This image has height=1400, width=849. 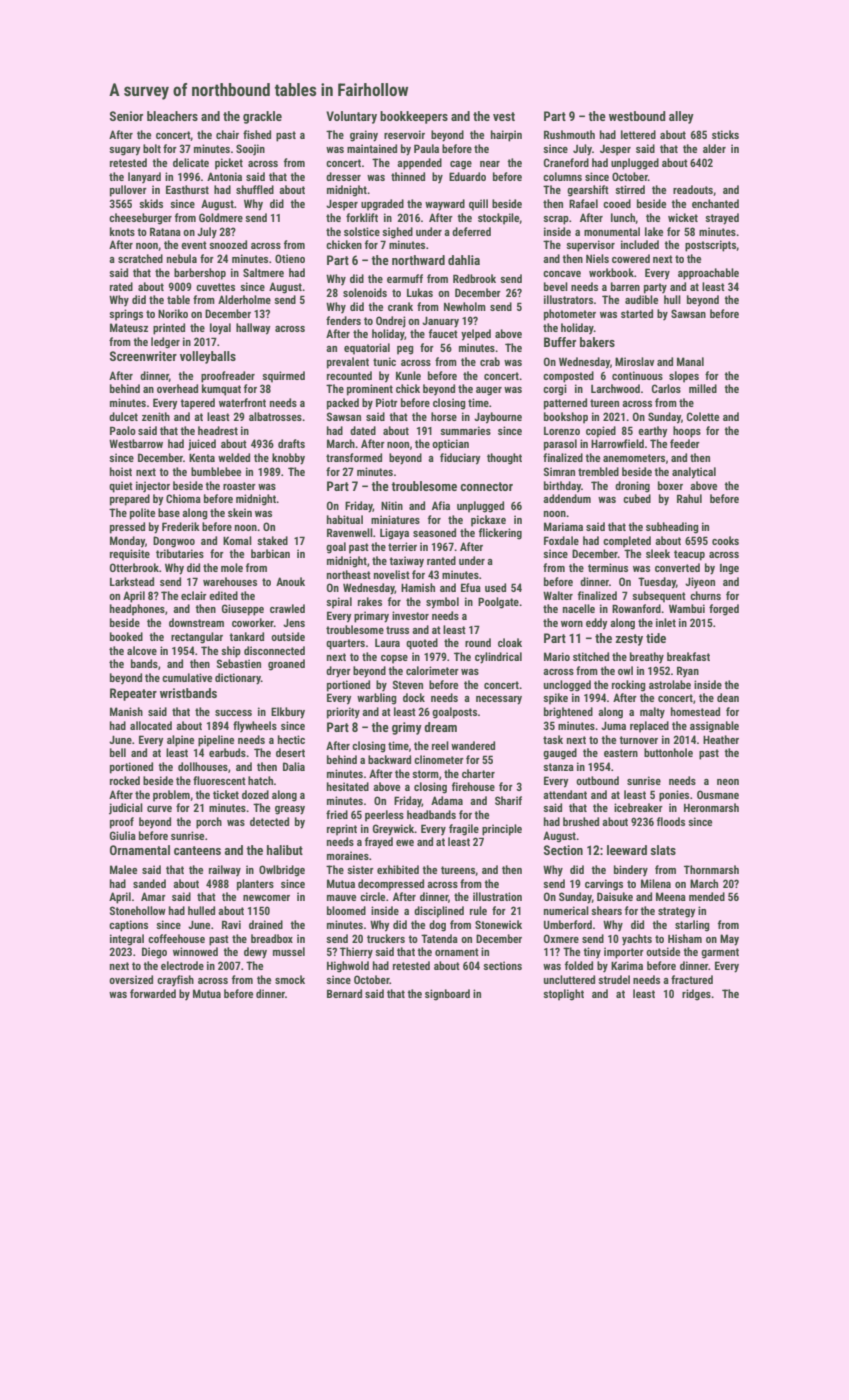 What do you see at coordinates (262, 117) in the image?
I see `grackle` at bounding box center [262, 117].
